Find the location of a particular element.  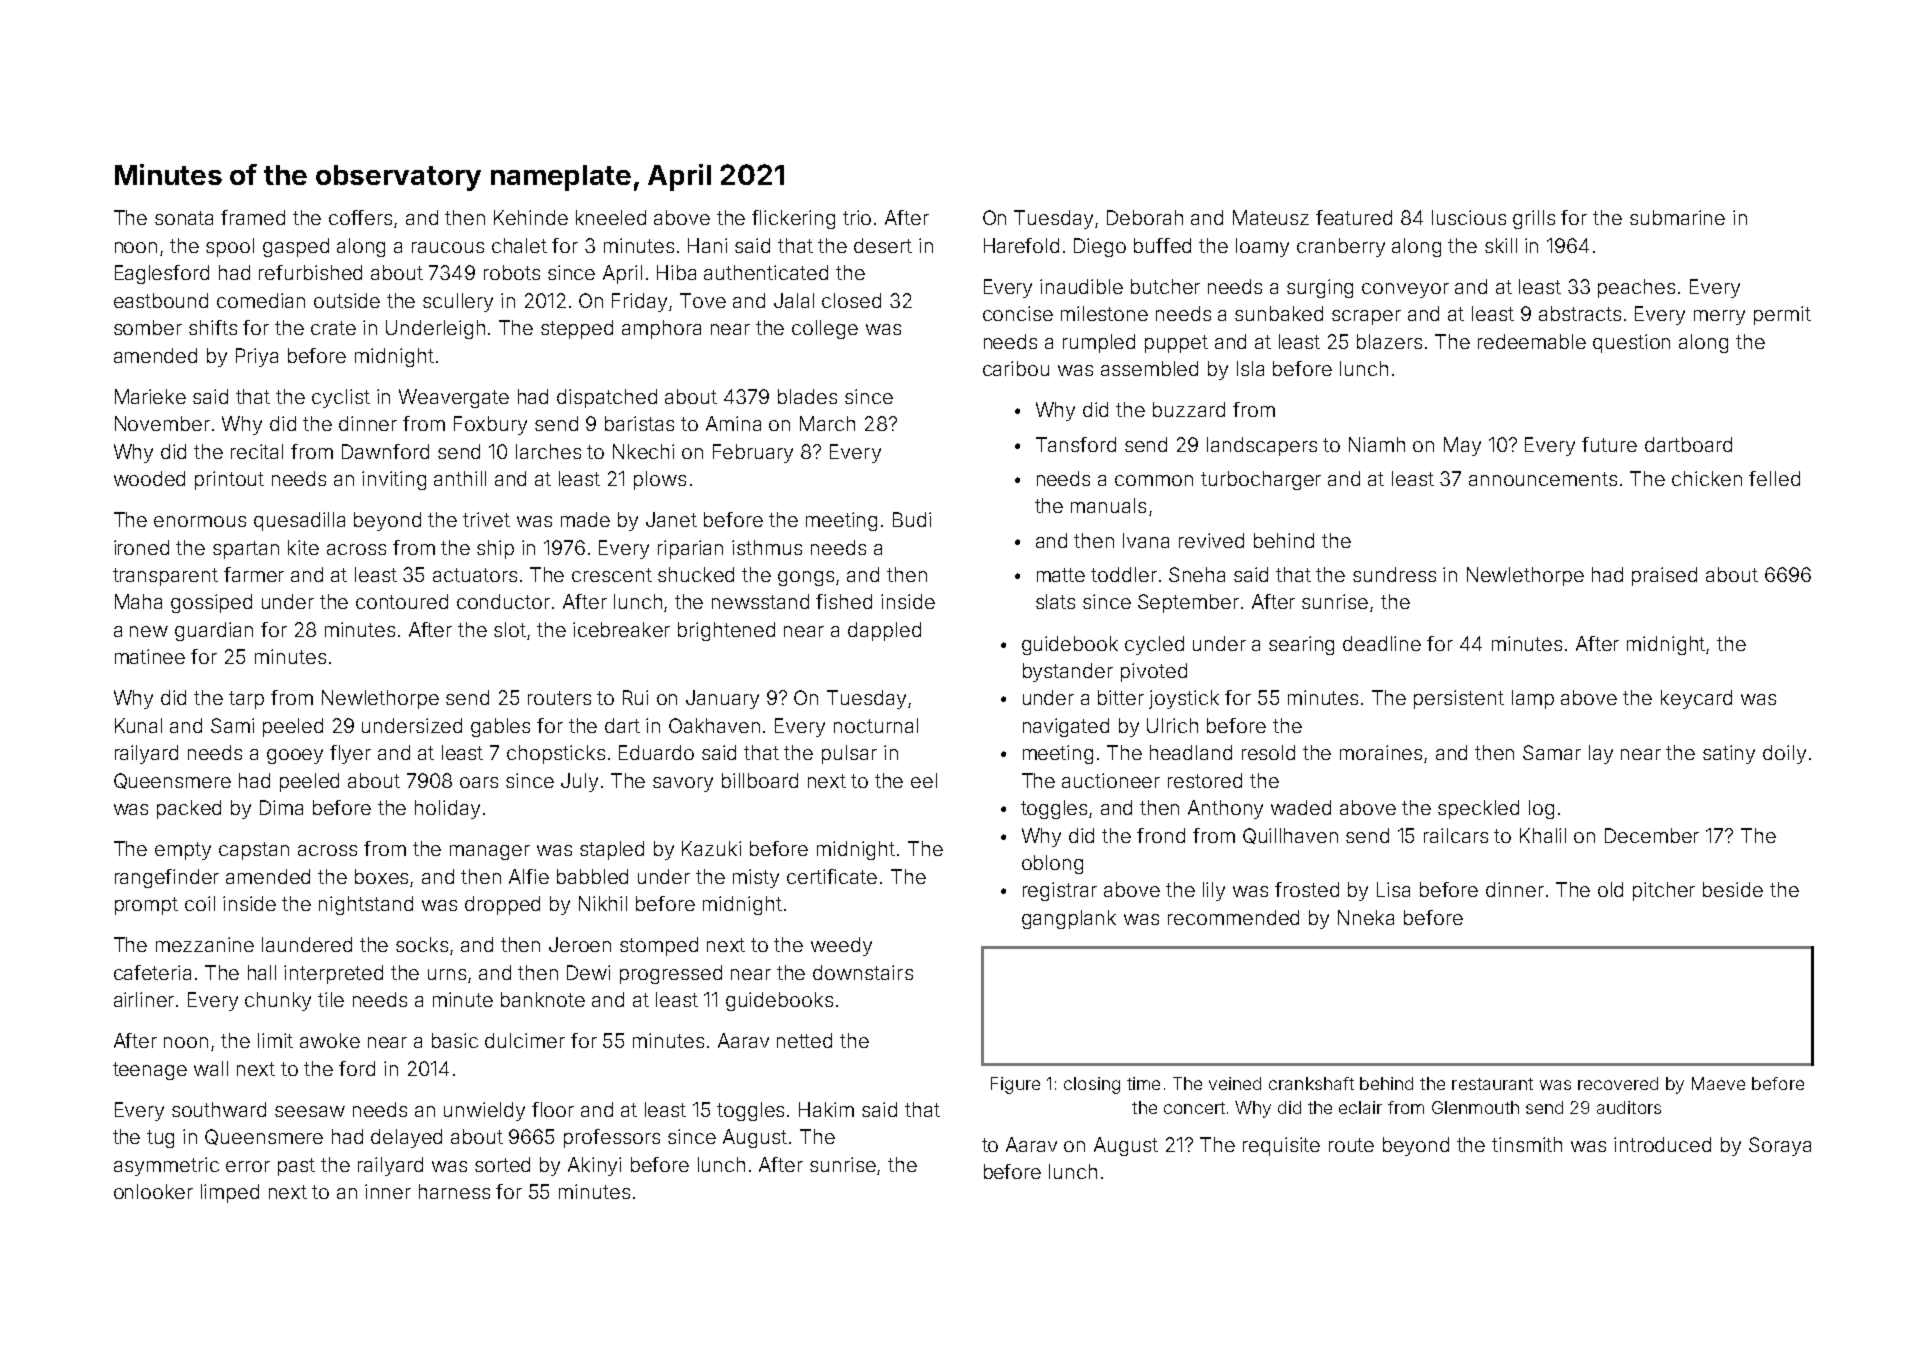

larches is located at coordinates (548, 451).
